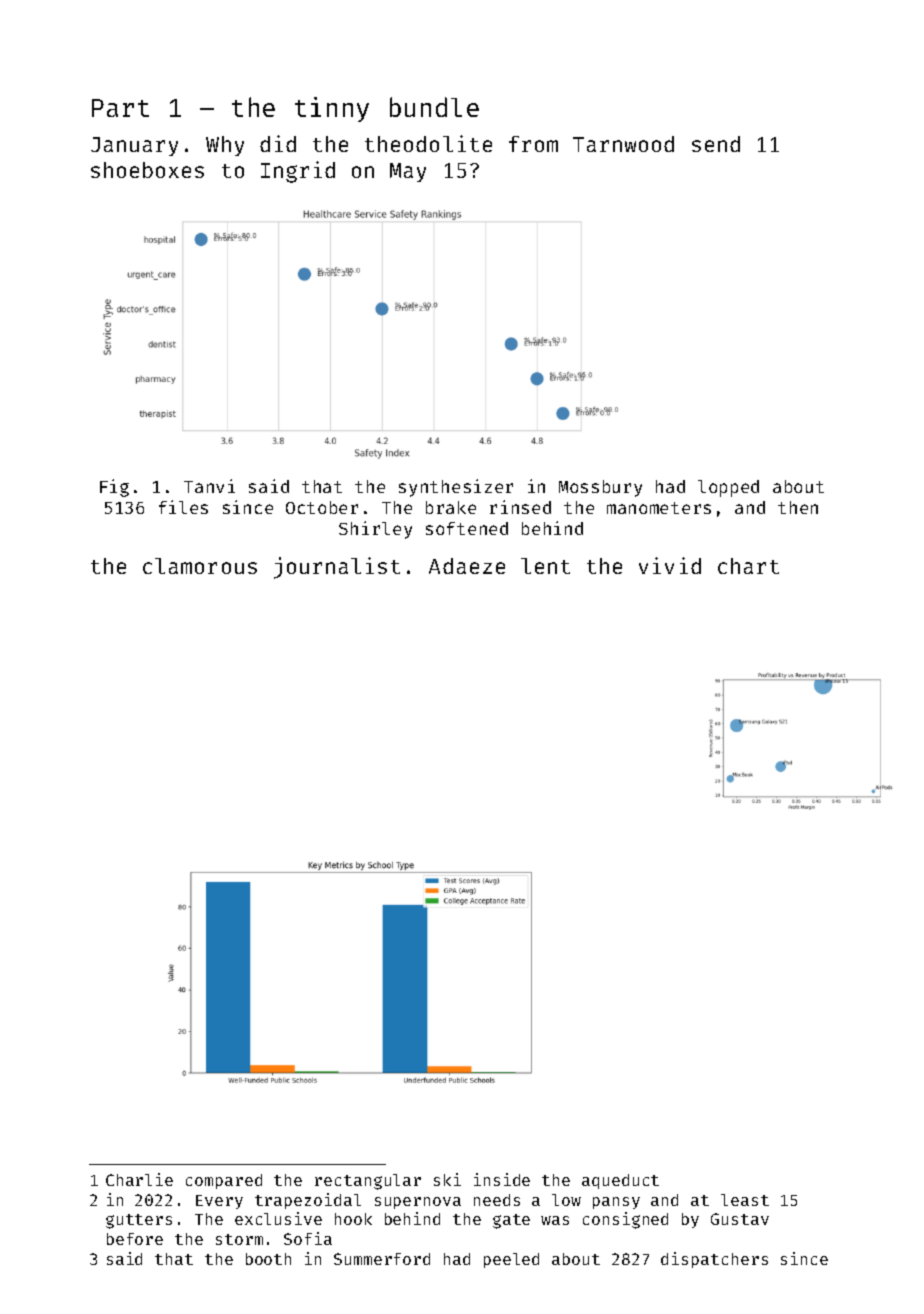 The image size is (924, 1314). Describe the element at coordinates (716, 144) in the page. I see `send` at that location.
